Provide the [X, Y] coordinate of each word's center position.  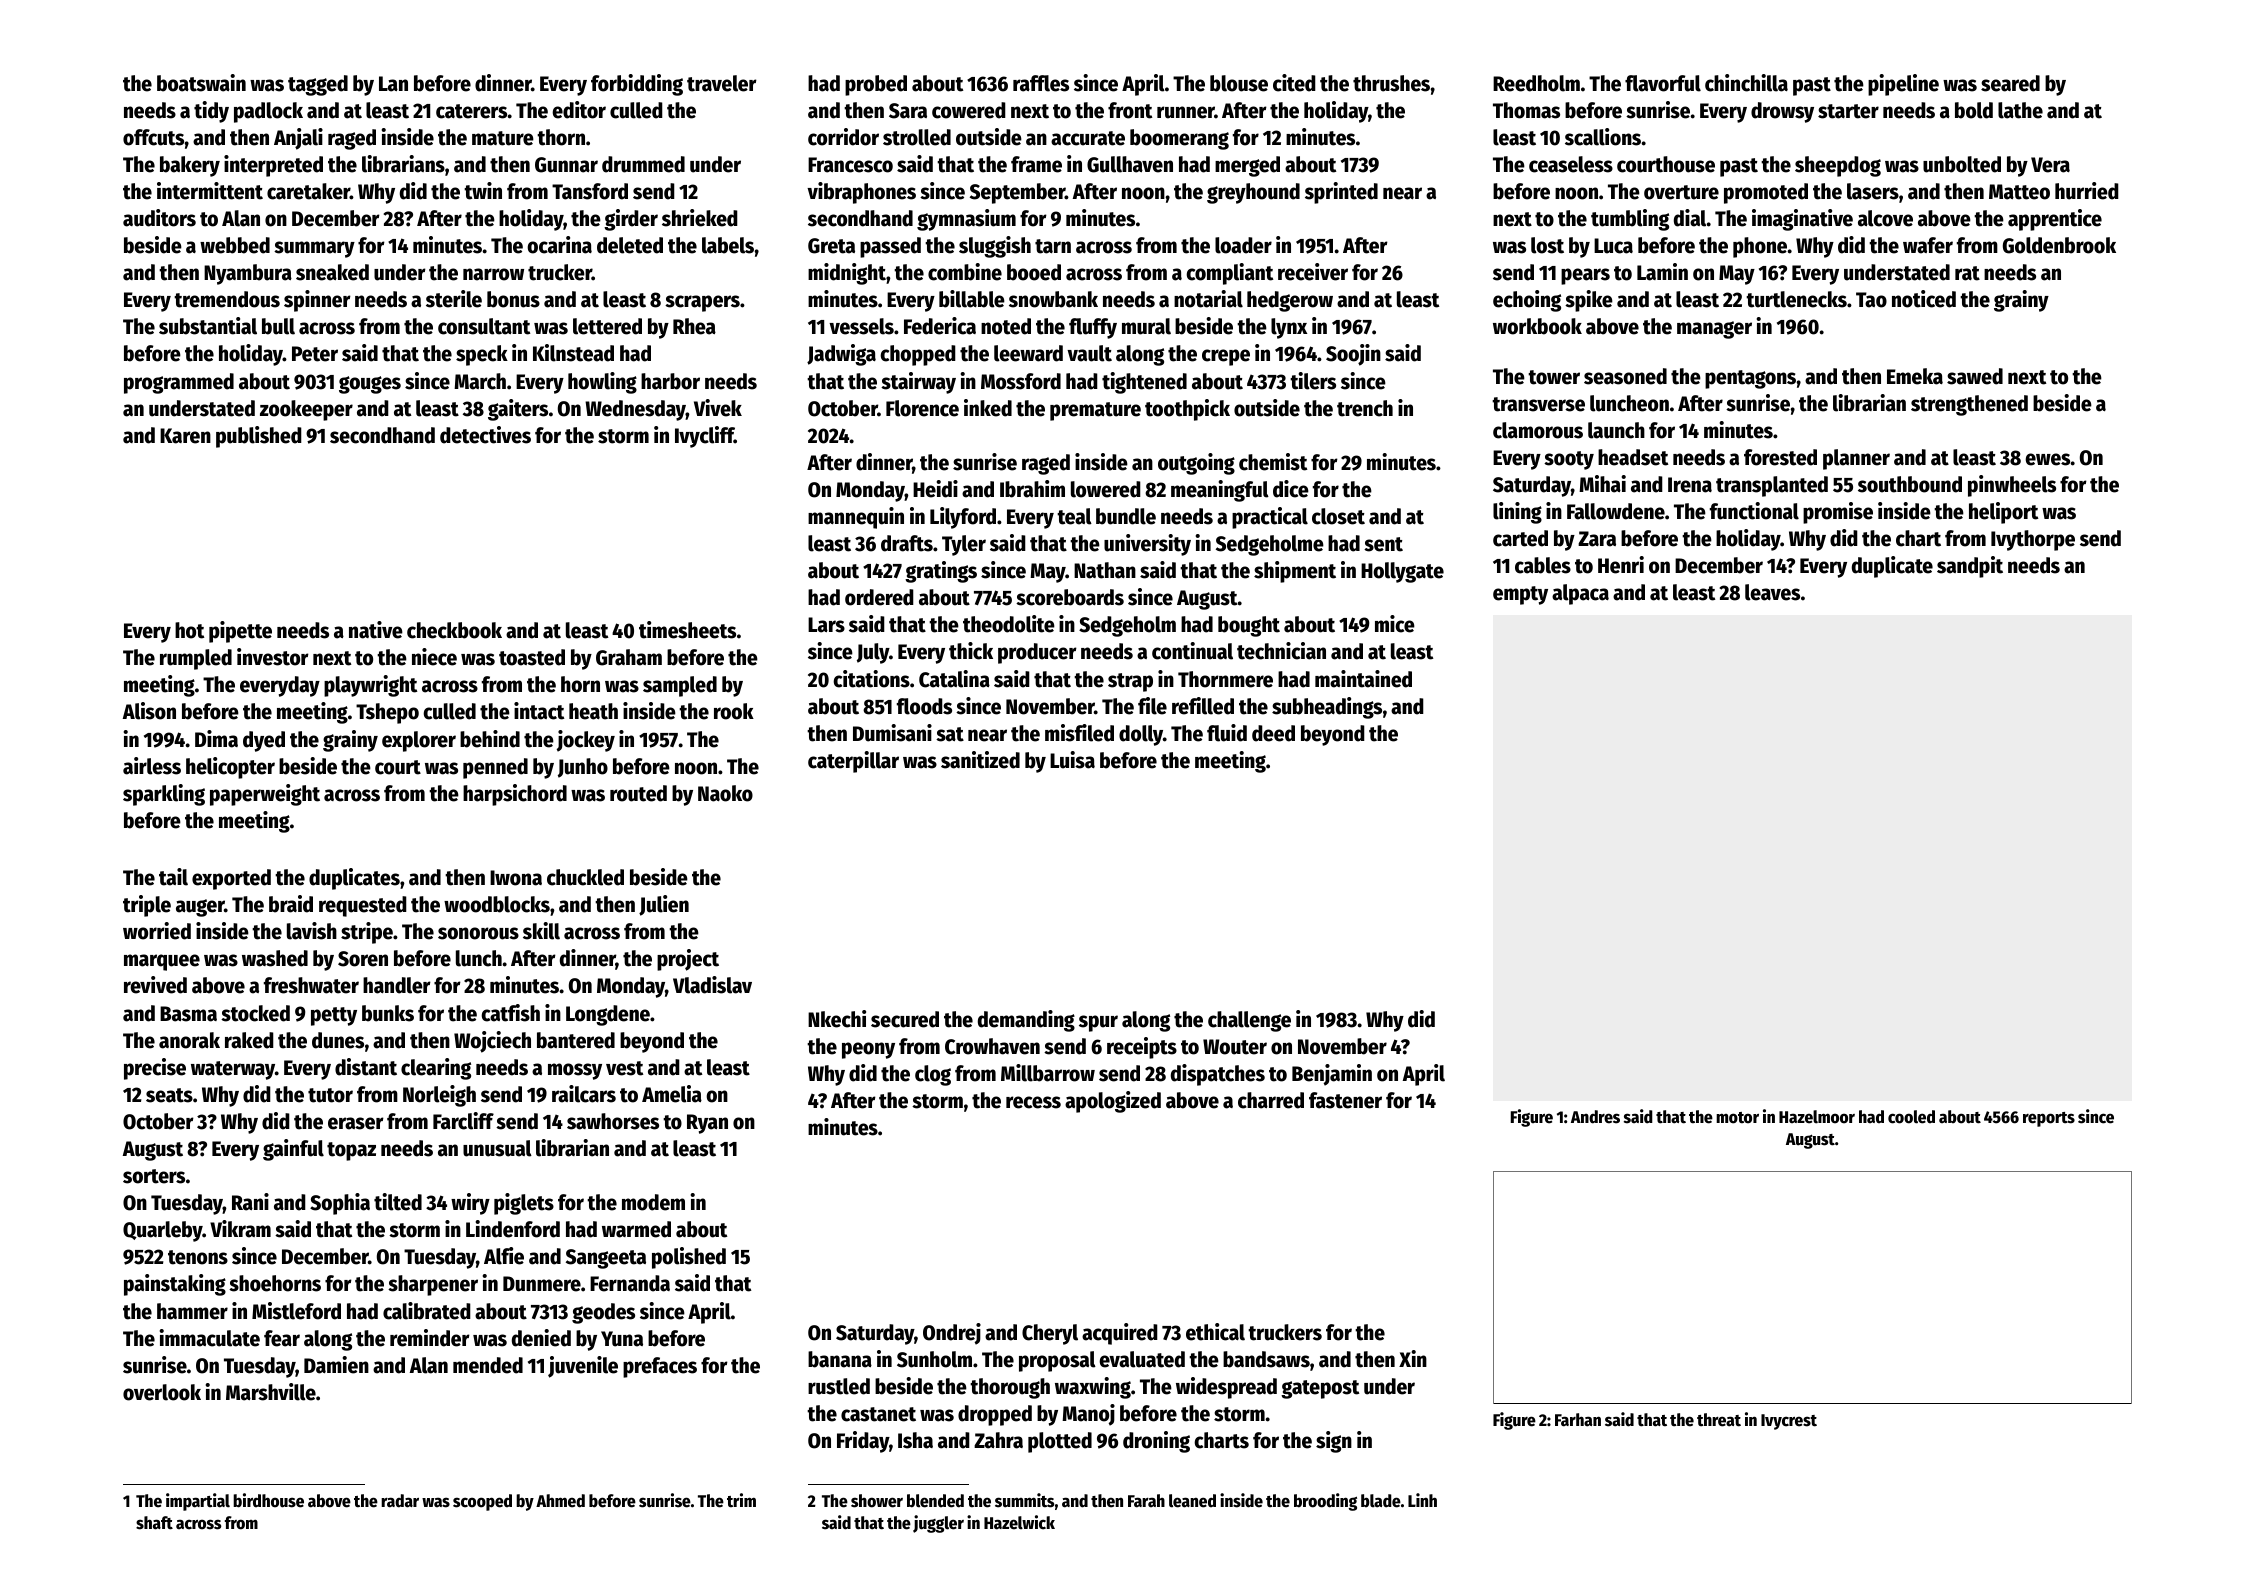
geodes [603, 1313]
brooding [1325, 1502]
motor [1737, 1118]
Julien [664, 905]
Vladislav [712, 985]
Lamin [1662, 272]
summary [314, 249]
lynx [1289, 328]
